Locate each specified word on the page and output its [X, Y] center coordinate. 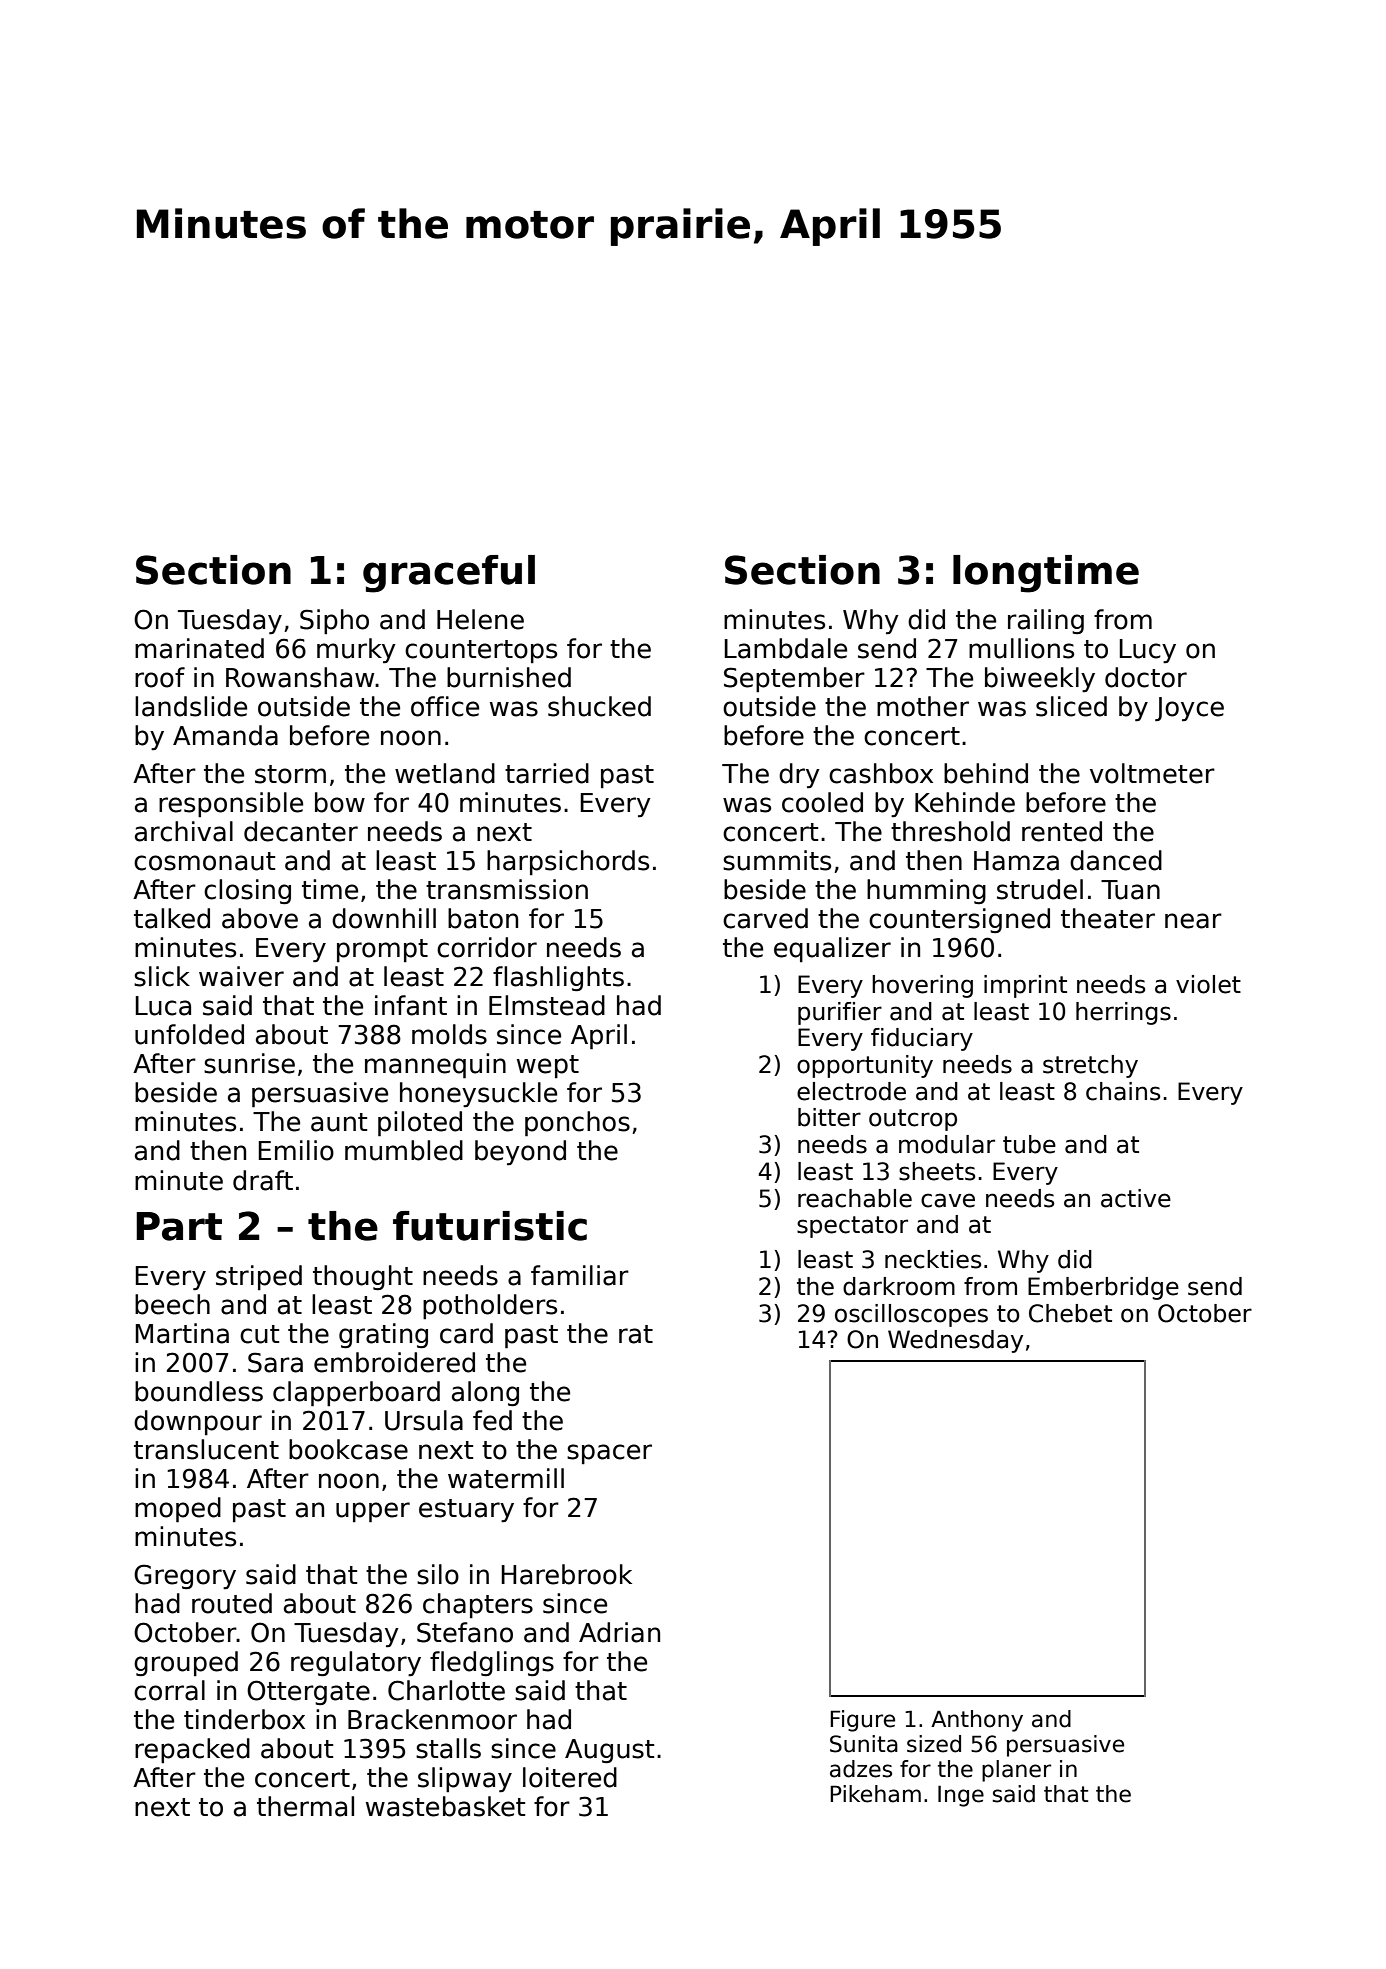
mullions [1021, 648]
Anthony [977, 1721]
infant [411, 1005]
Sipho [334, 621]
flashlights [558, 978]
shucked [599, 706]
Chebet [1070, 1313]
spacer [609, 1454]
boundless [199, 1391]
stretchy [1090, 1066]
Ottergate [308, 1692]
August [609, 1751]
